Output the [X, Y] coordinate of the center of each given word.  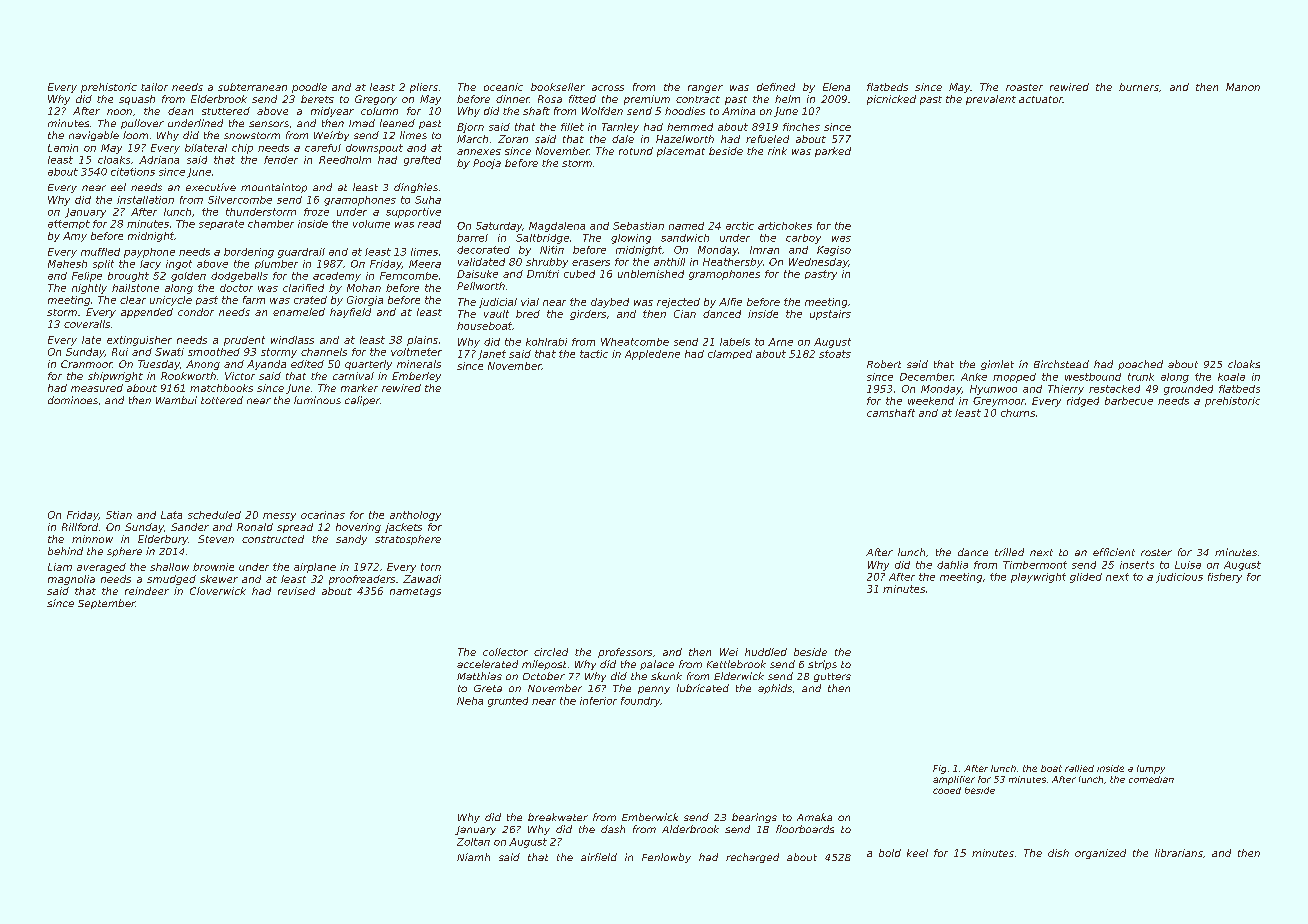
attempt [69, 224]
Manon [1243, 87]
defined [776, 87]
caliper [362, 401]
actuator [1041, 99]
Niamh [473, 857]
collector [505, 652]
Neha [470, 701]
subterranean [252, 87]
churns [1018, 413]
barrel [472, 238]
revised [296, 591]
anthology [415, 516]
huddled [766, 652]
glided [1086, 578]
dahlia [952, 565]
